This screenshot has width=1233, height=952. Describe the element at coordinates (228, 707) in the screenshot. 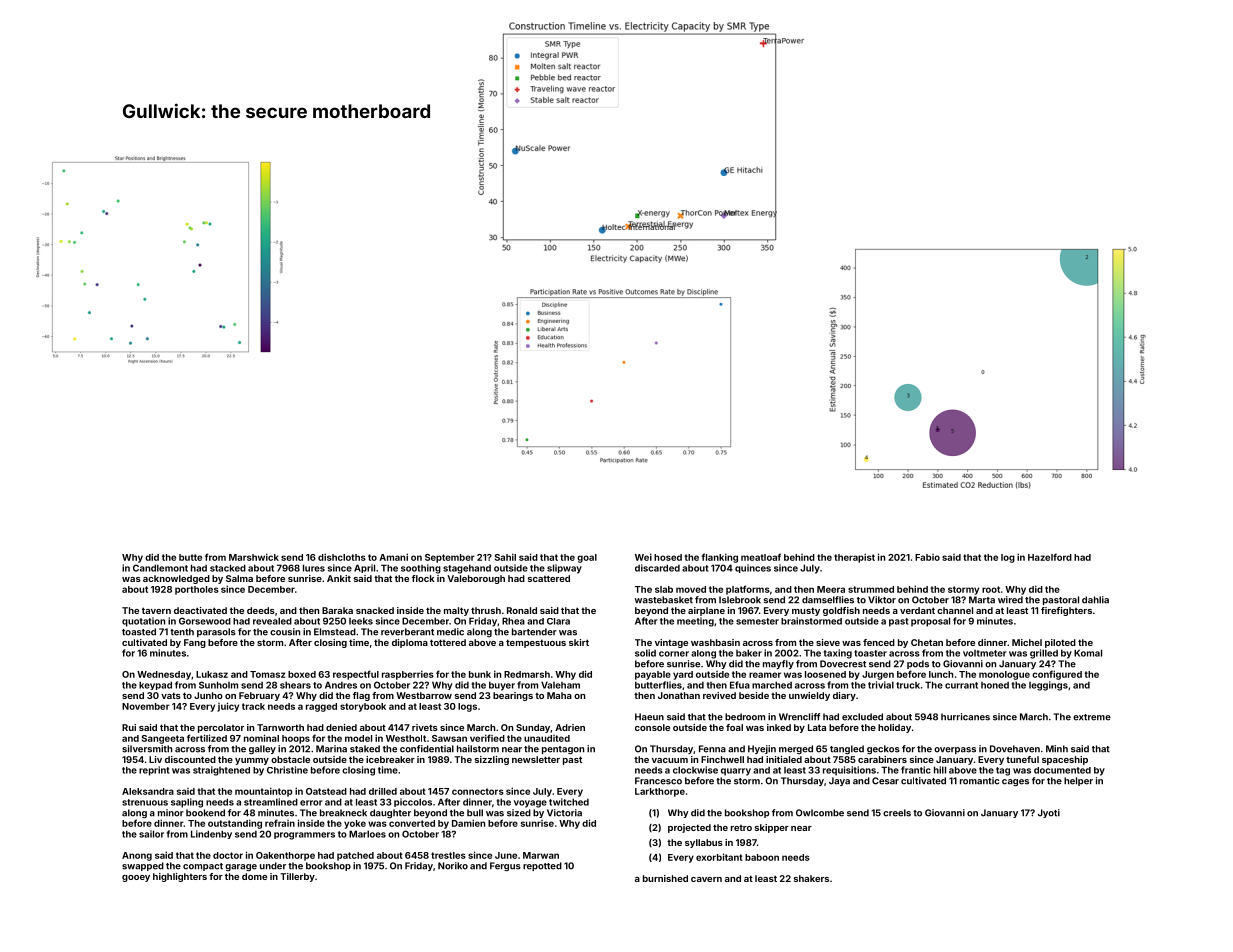

I see `juicy` at that location.
